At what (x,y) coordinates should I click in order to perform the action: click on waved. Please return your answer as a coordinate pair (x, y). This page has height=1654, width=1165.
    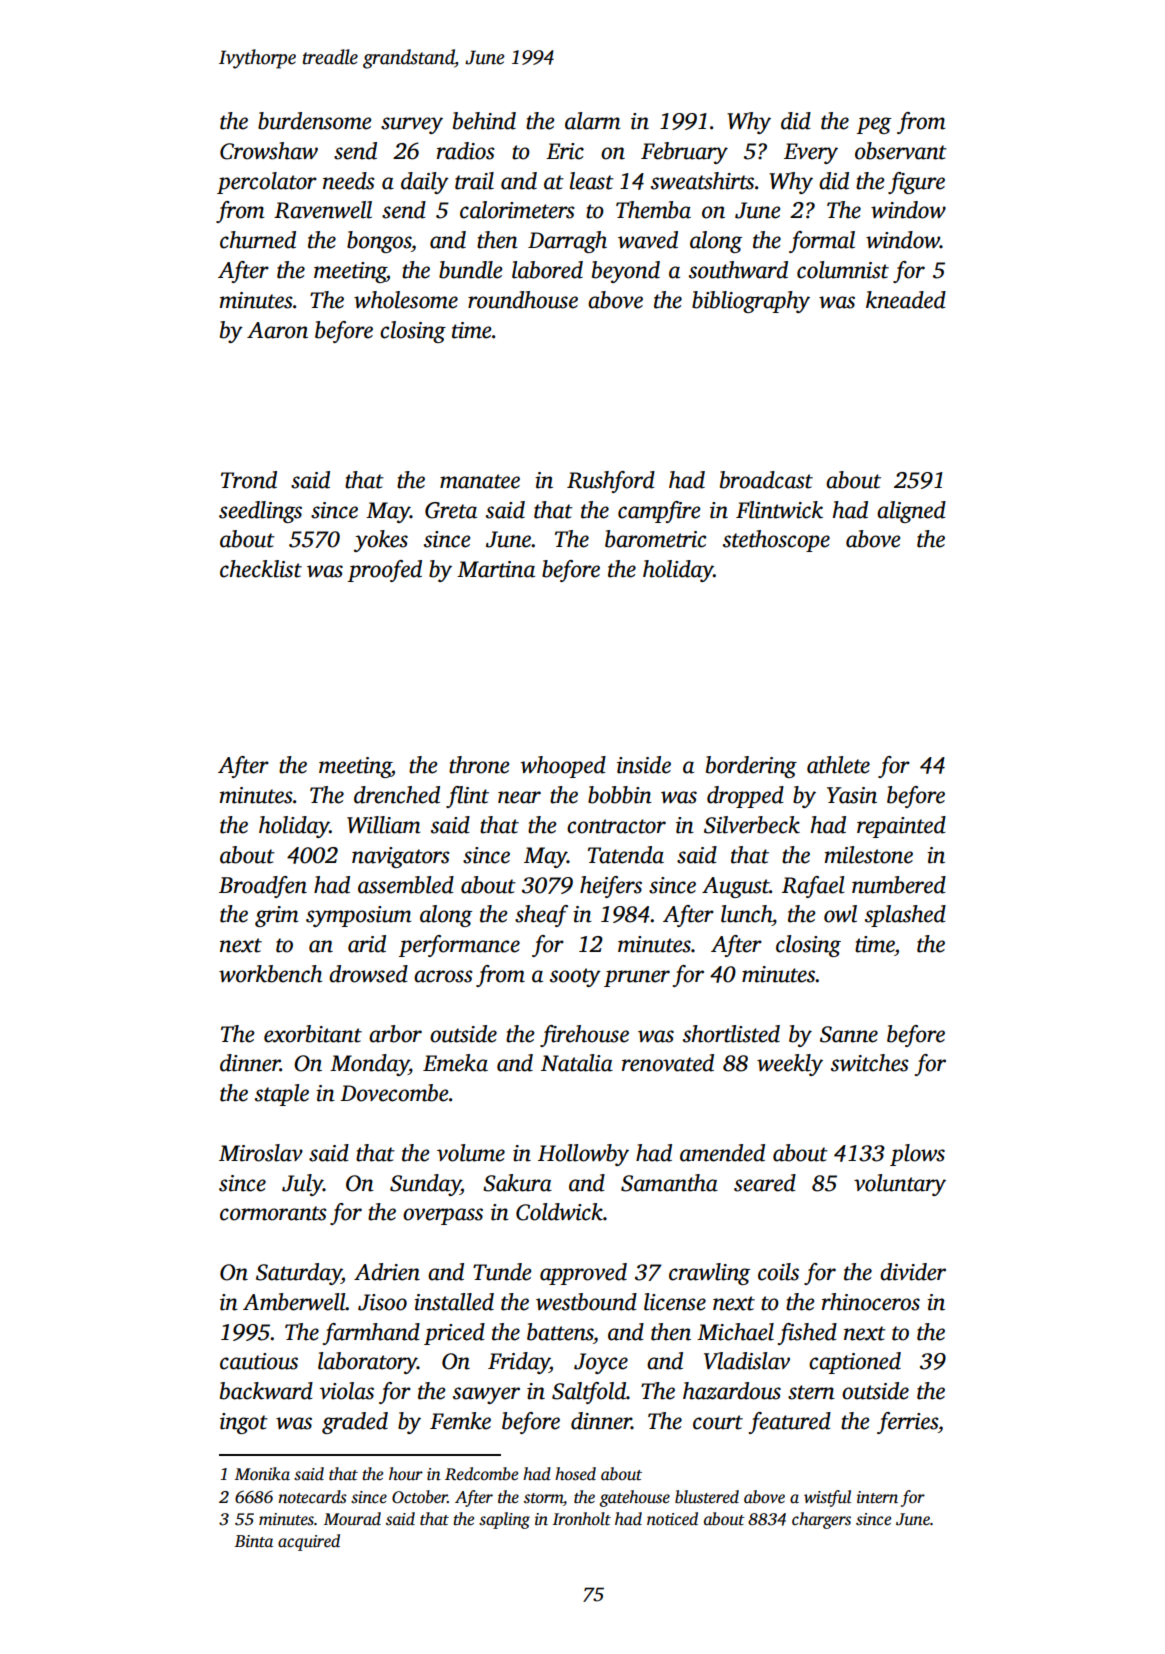
    Looking at the image, I should click on (648, 240).
